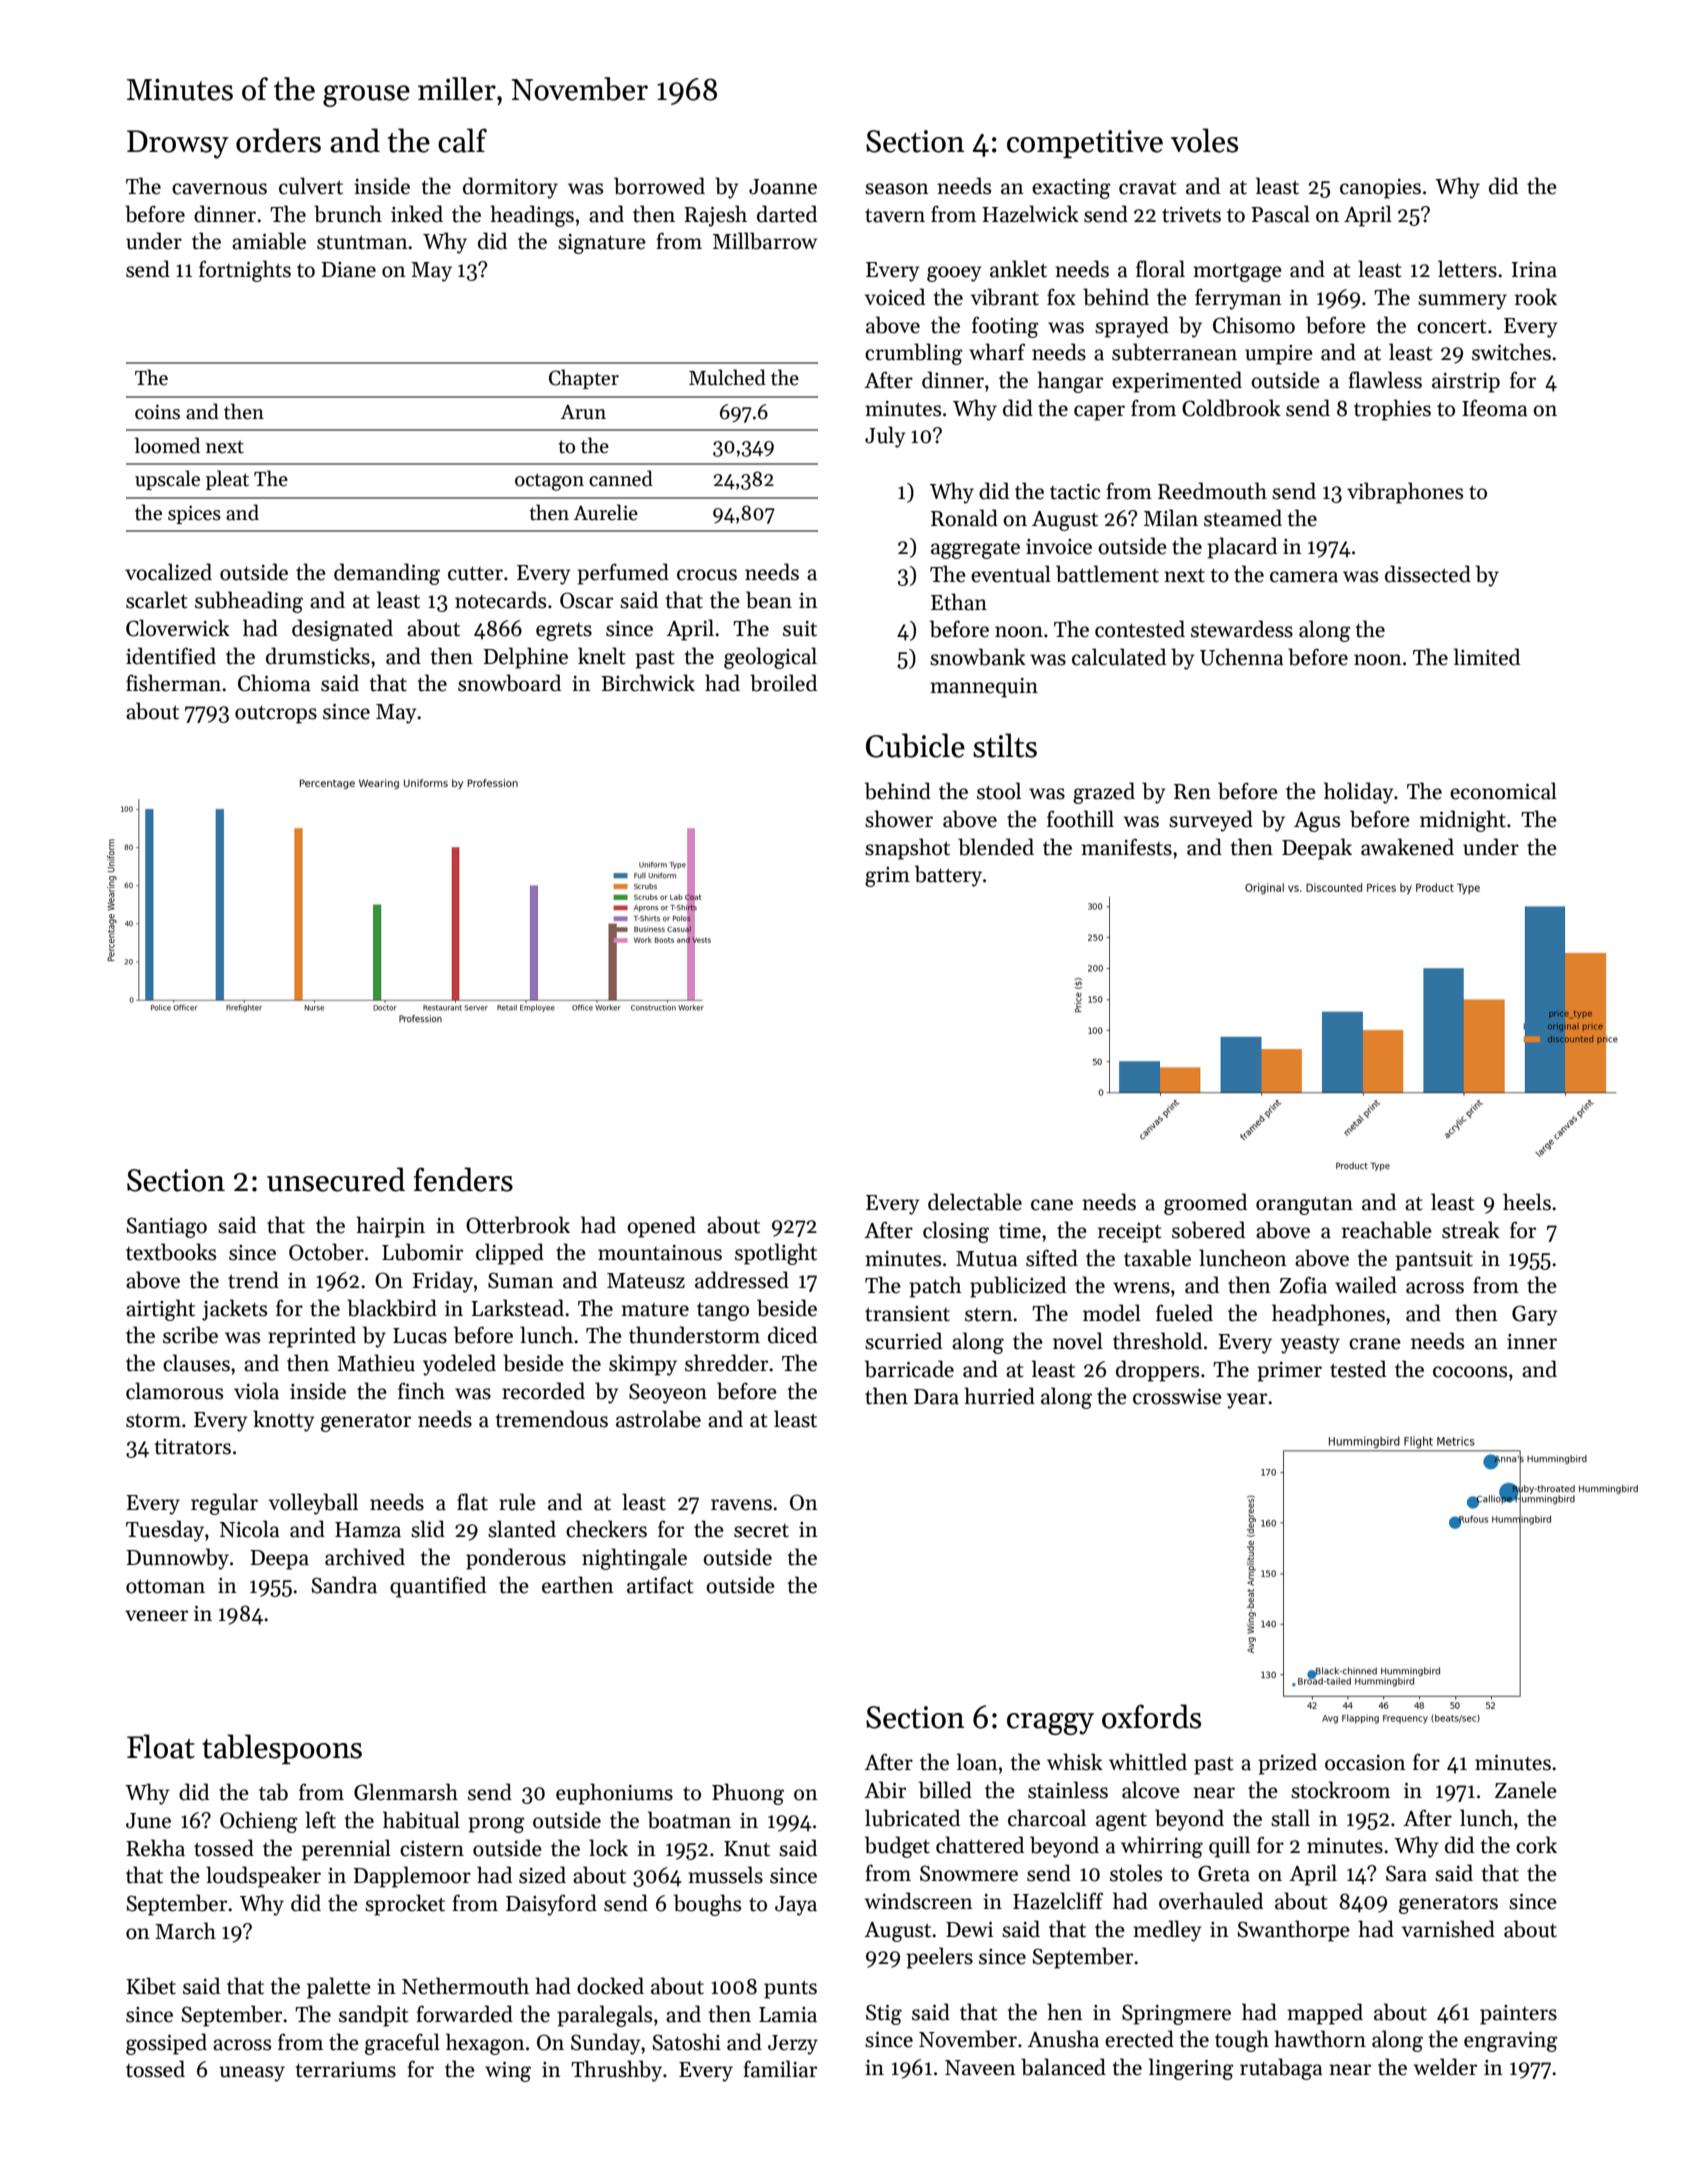 The height and width of the document is (2178, 1683). I want to click on fenders, so click(463, 1179).
